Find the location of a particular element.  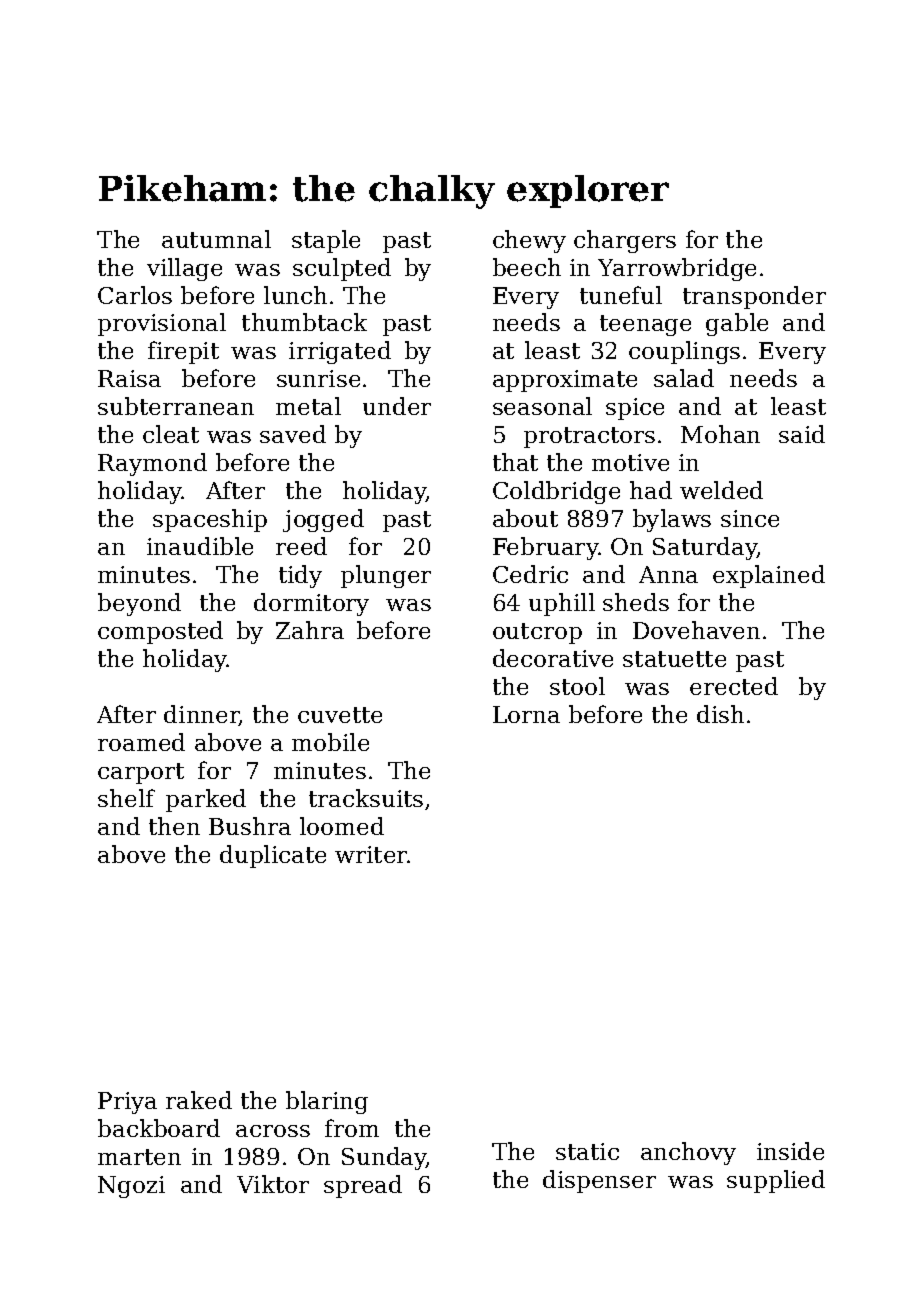

Ngozi is located at coordinates (131, 1187).
